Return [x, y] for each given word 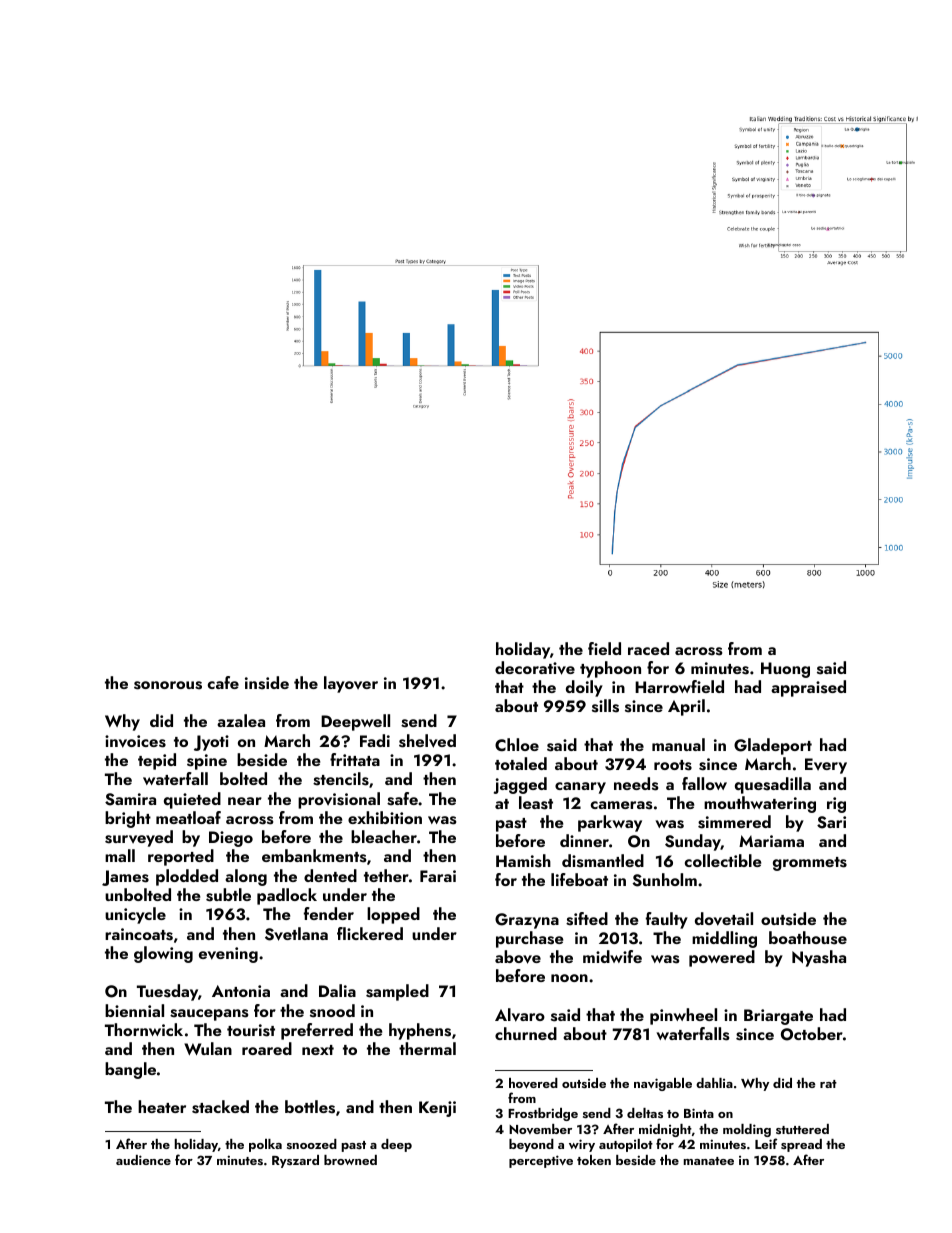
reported [181, 857]
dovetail [724, 919]
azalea [241, 720]
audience [143, 1160]
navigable [663, 1084]
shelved [427, 741]
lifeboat [579, 879]
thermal [427, 1048]
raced [648, 648]
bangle [130, 1070]
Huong [785, 670]
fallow [704, 783]
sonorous [168, 685]
